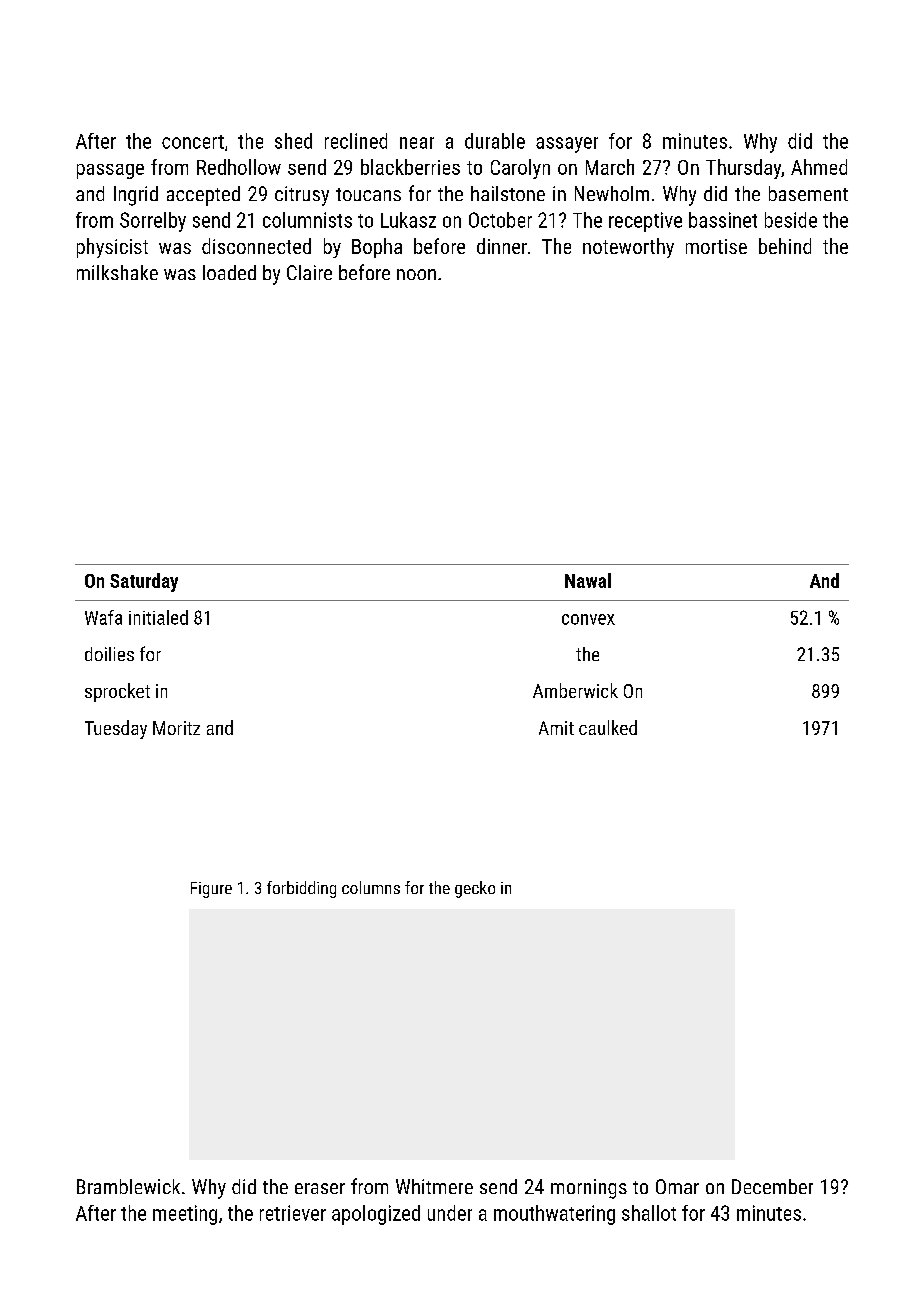 This screenshot has width=924, height=1311. Describe the element at coordinates (677, 1186) in the screenshot. I see `Omar` at that location.
